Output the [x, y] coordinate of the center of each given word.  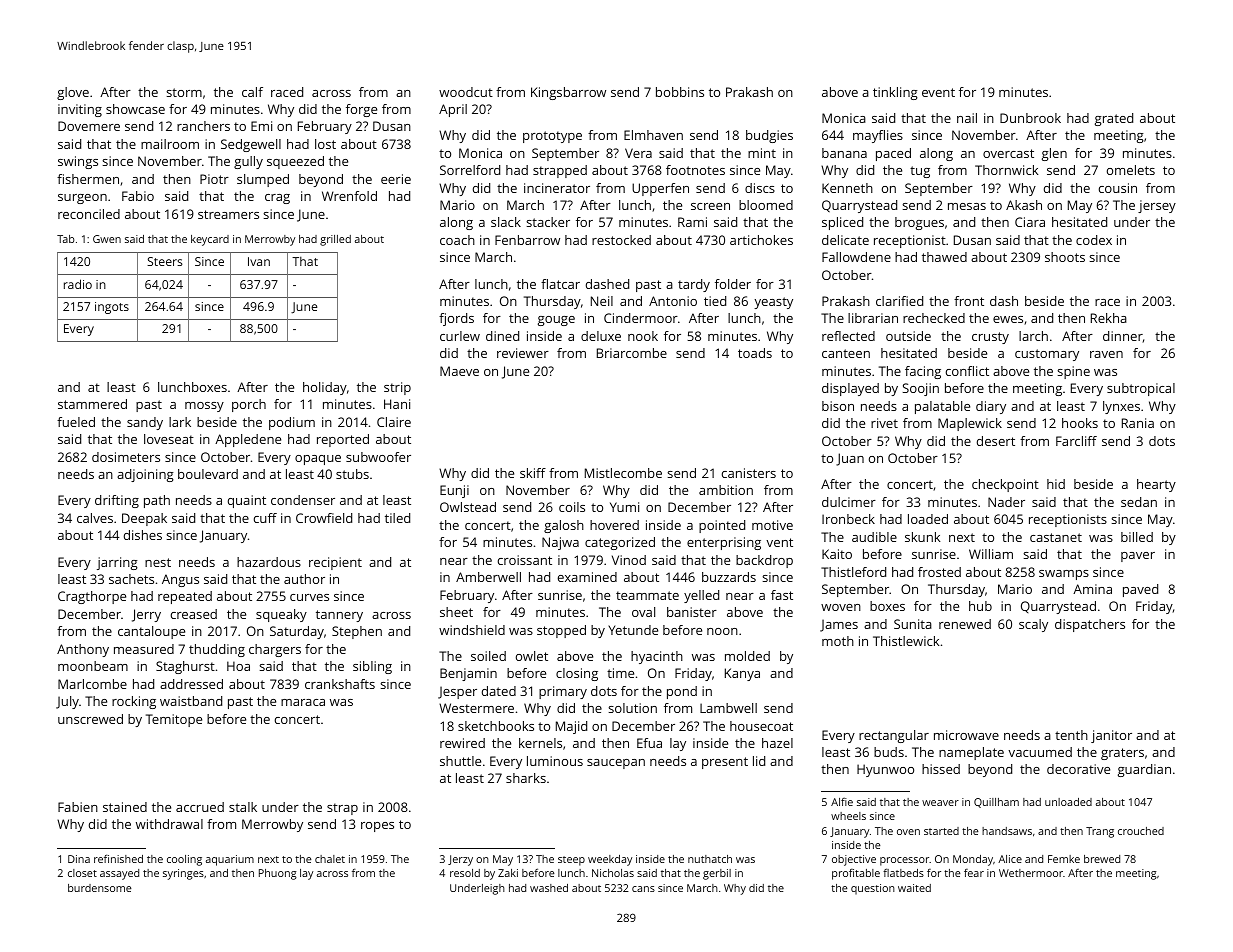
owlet [532, 656]
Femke [1064, 859]
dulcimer [849, 502]
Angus [180, 580]
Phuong [278, 874]
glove [73, 93]
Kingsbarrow [568, 93]
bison [838, 406]
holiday [325, 388]
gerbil [717, 874]
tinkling [895, 93]
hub [980, 606]
